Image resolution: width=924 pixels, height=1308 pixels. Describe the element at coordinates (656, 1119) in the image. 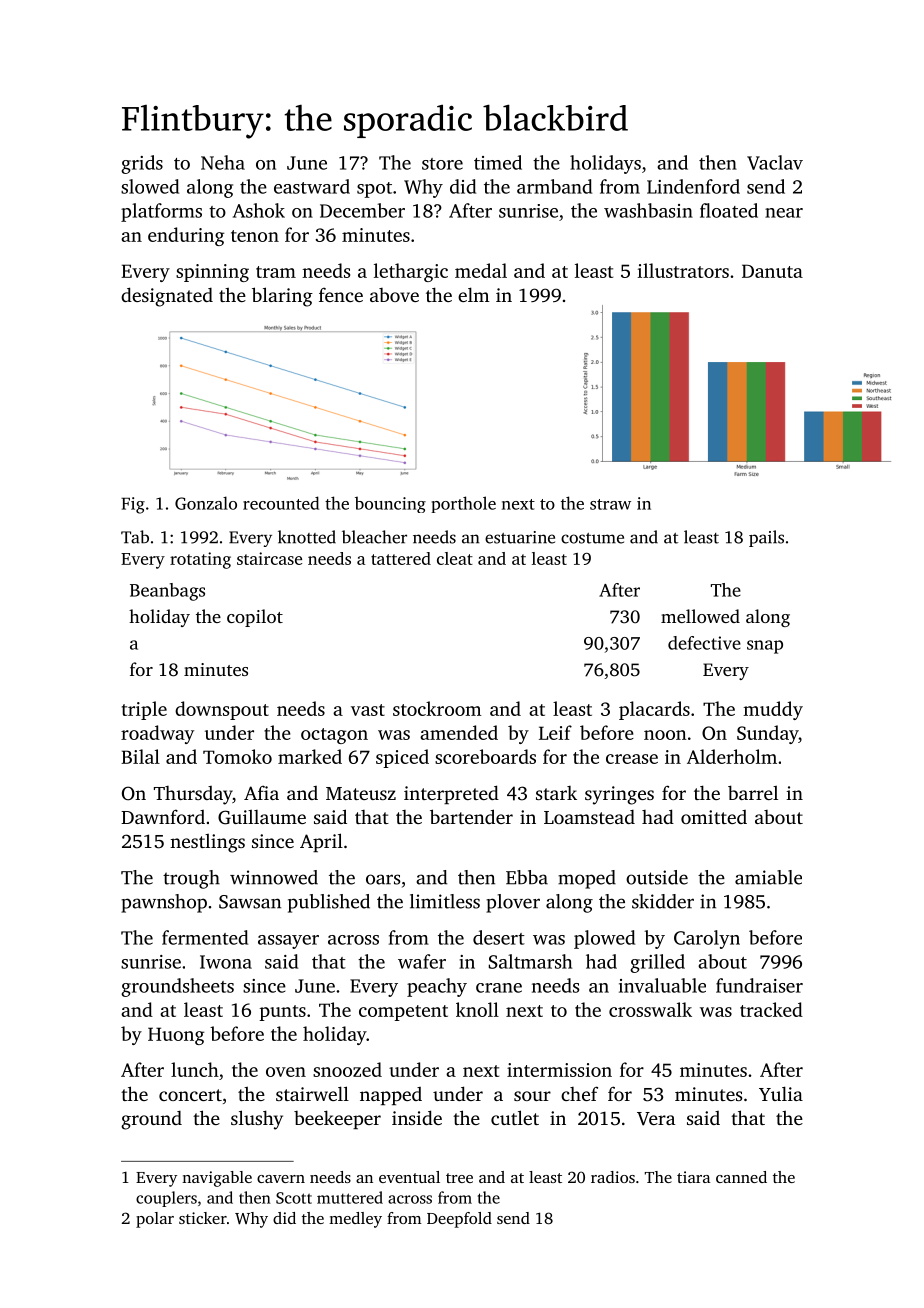

I see `Vera` at that location.
